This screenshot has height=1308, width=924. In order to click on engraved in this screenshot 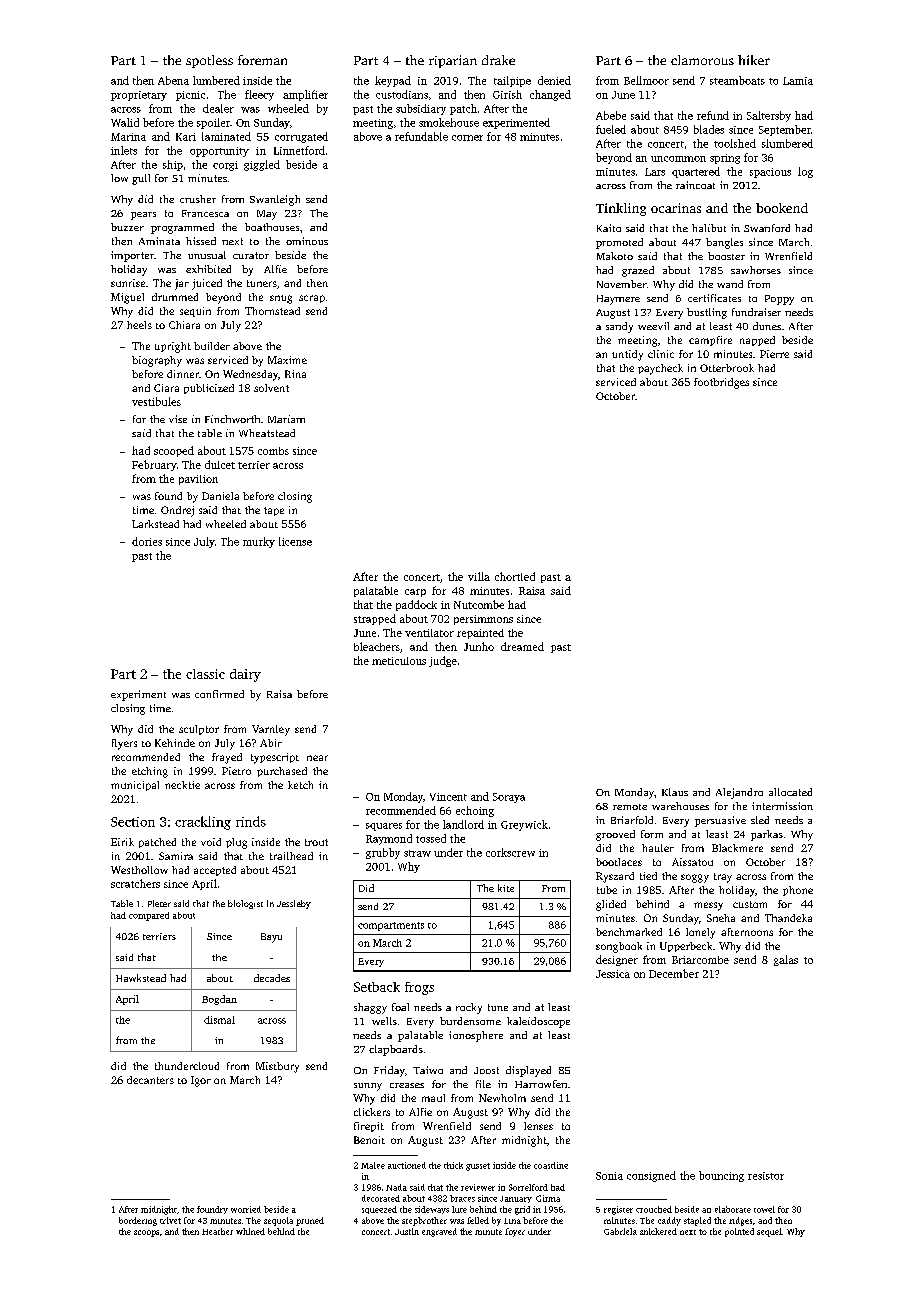, I will do `click(439, 1232)`.
